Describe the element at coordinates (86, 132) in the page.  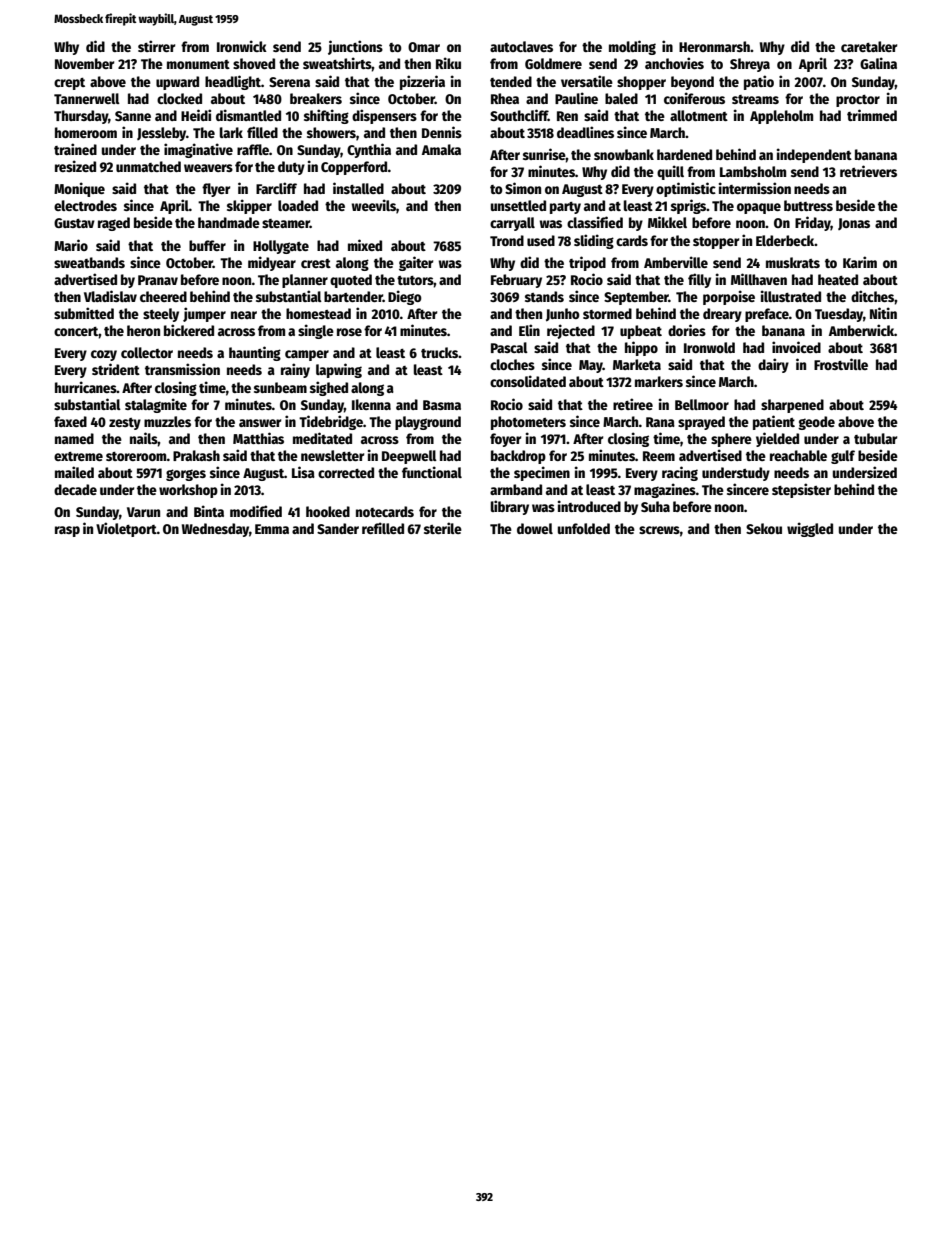
I see `homeroom` at that location.
